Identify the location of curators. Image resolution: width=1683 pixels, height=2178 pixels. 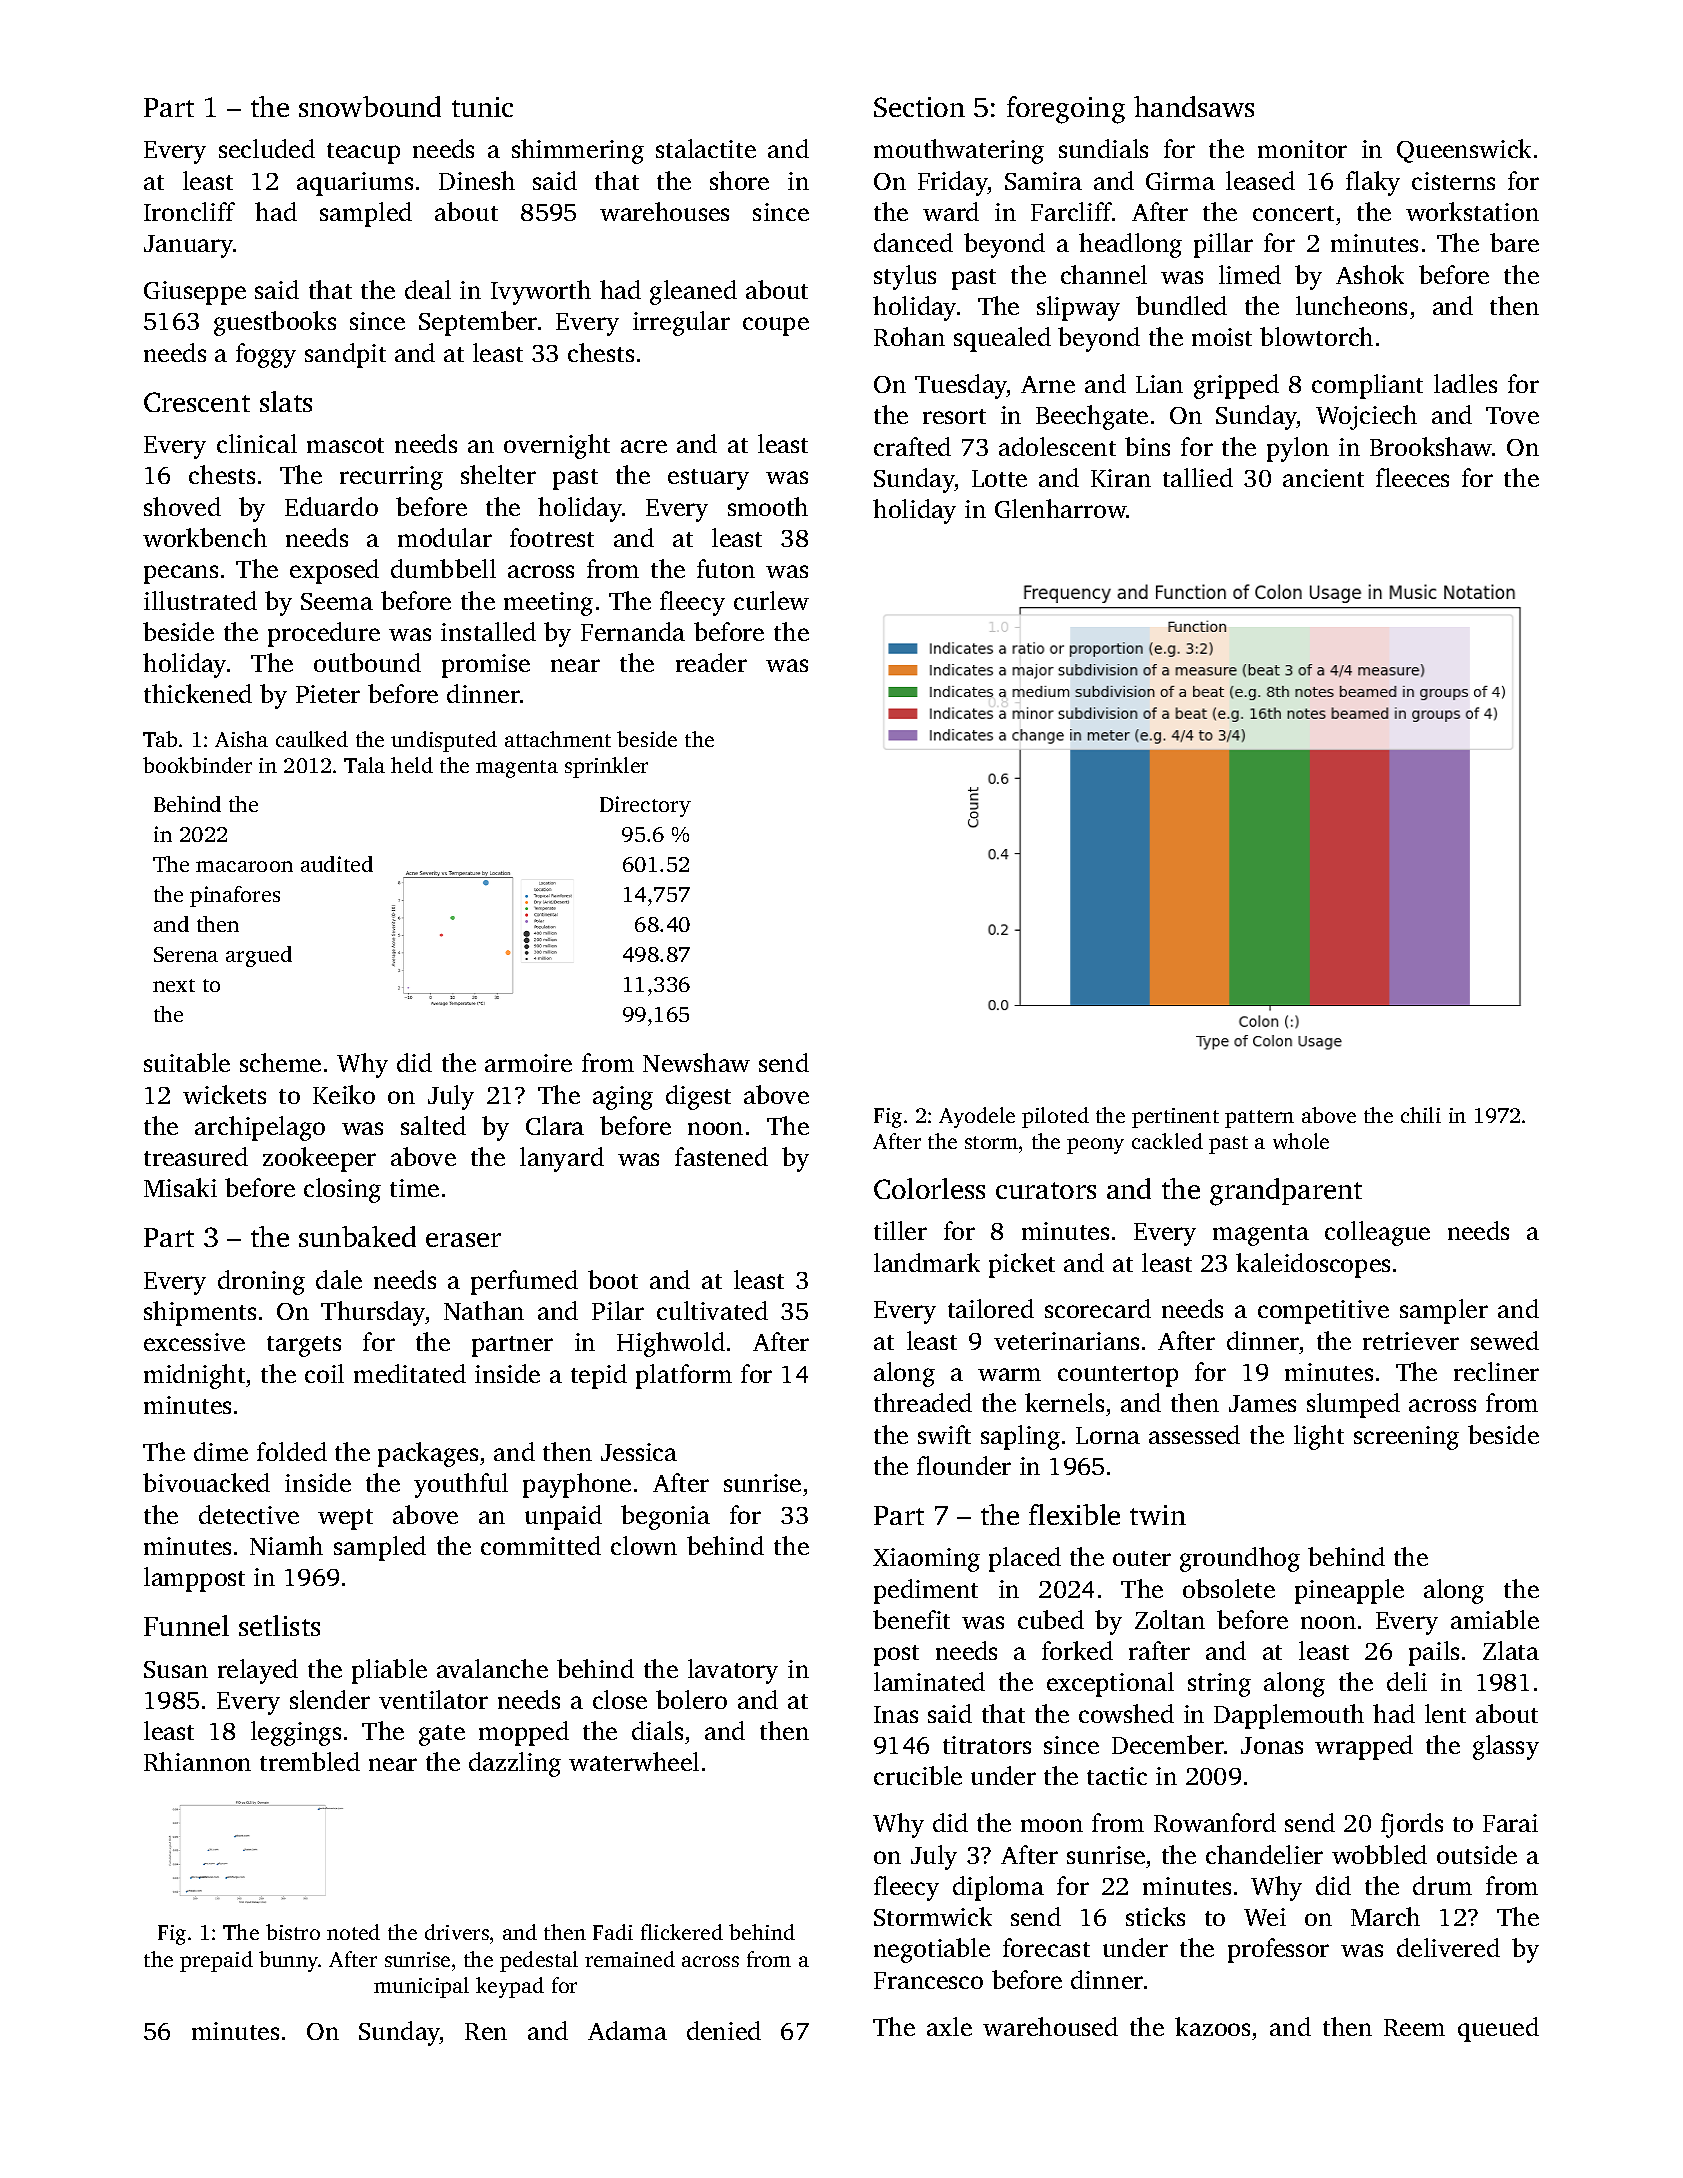
(1046, 1190).
